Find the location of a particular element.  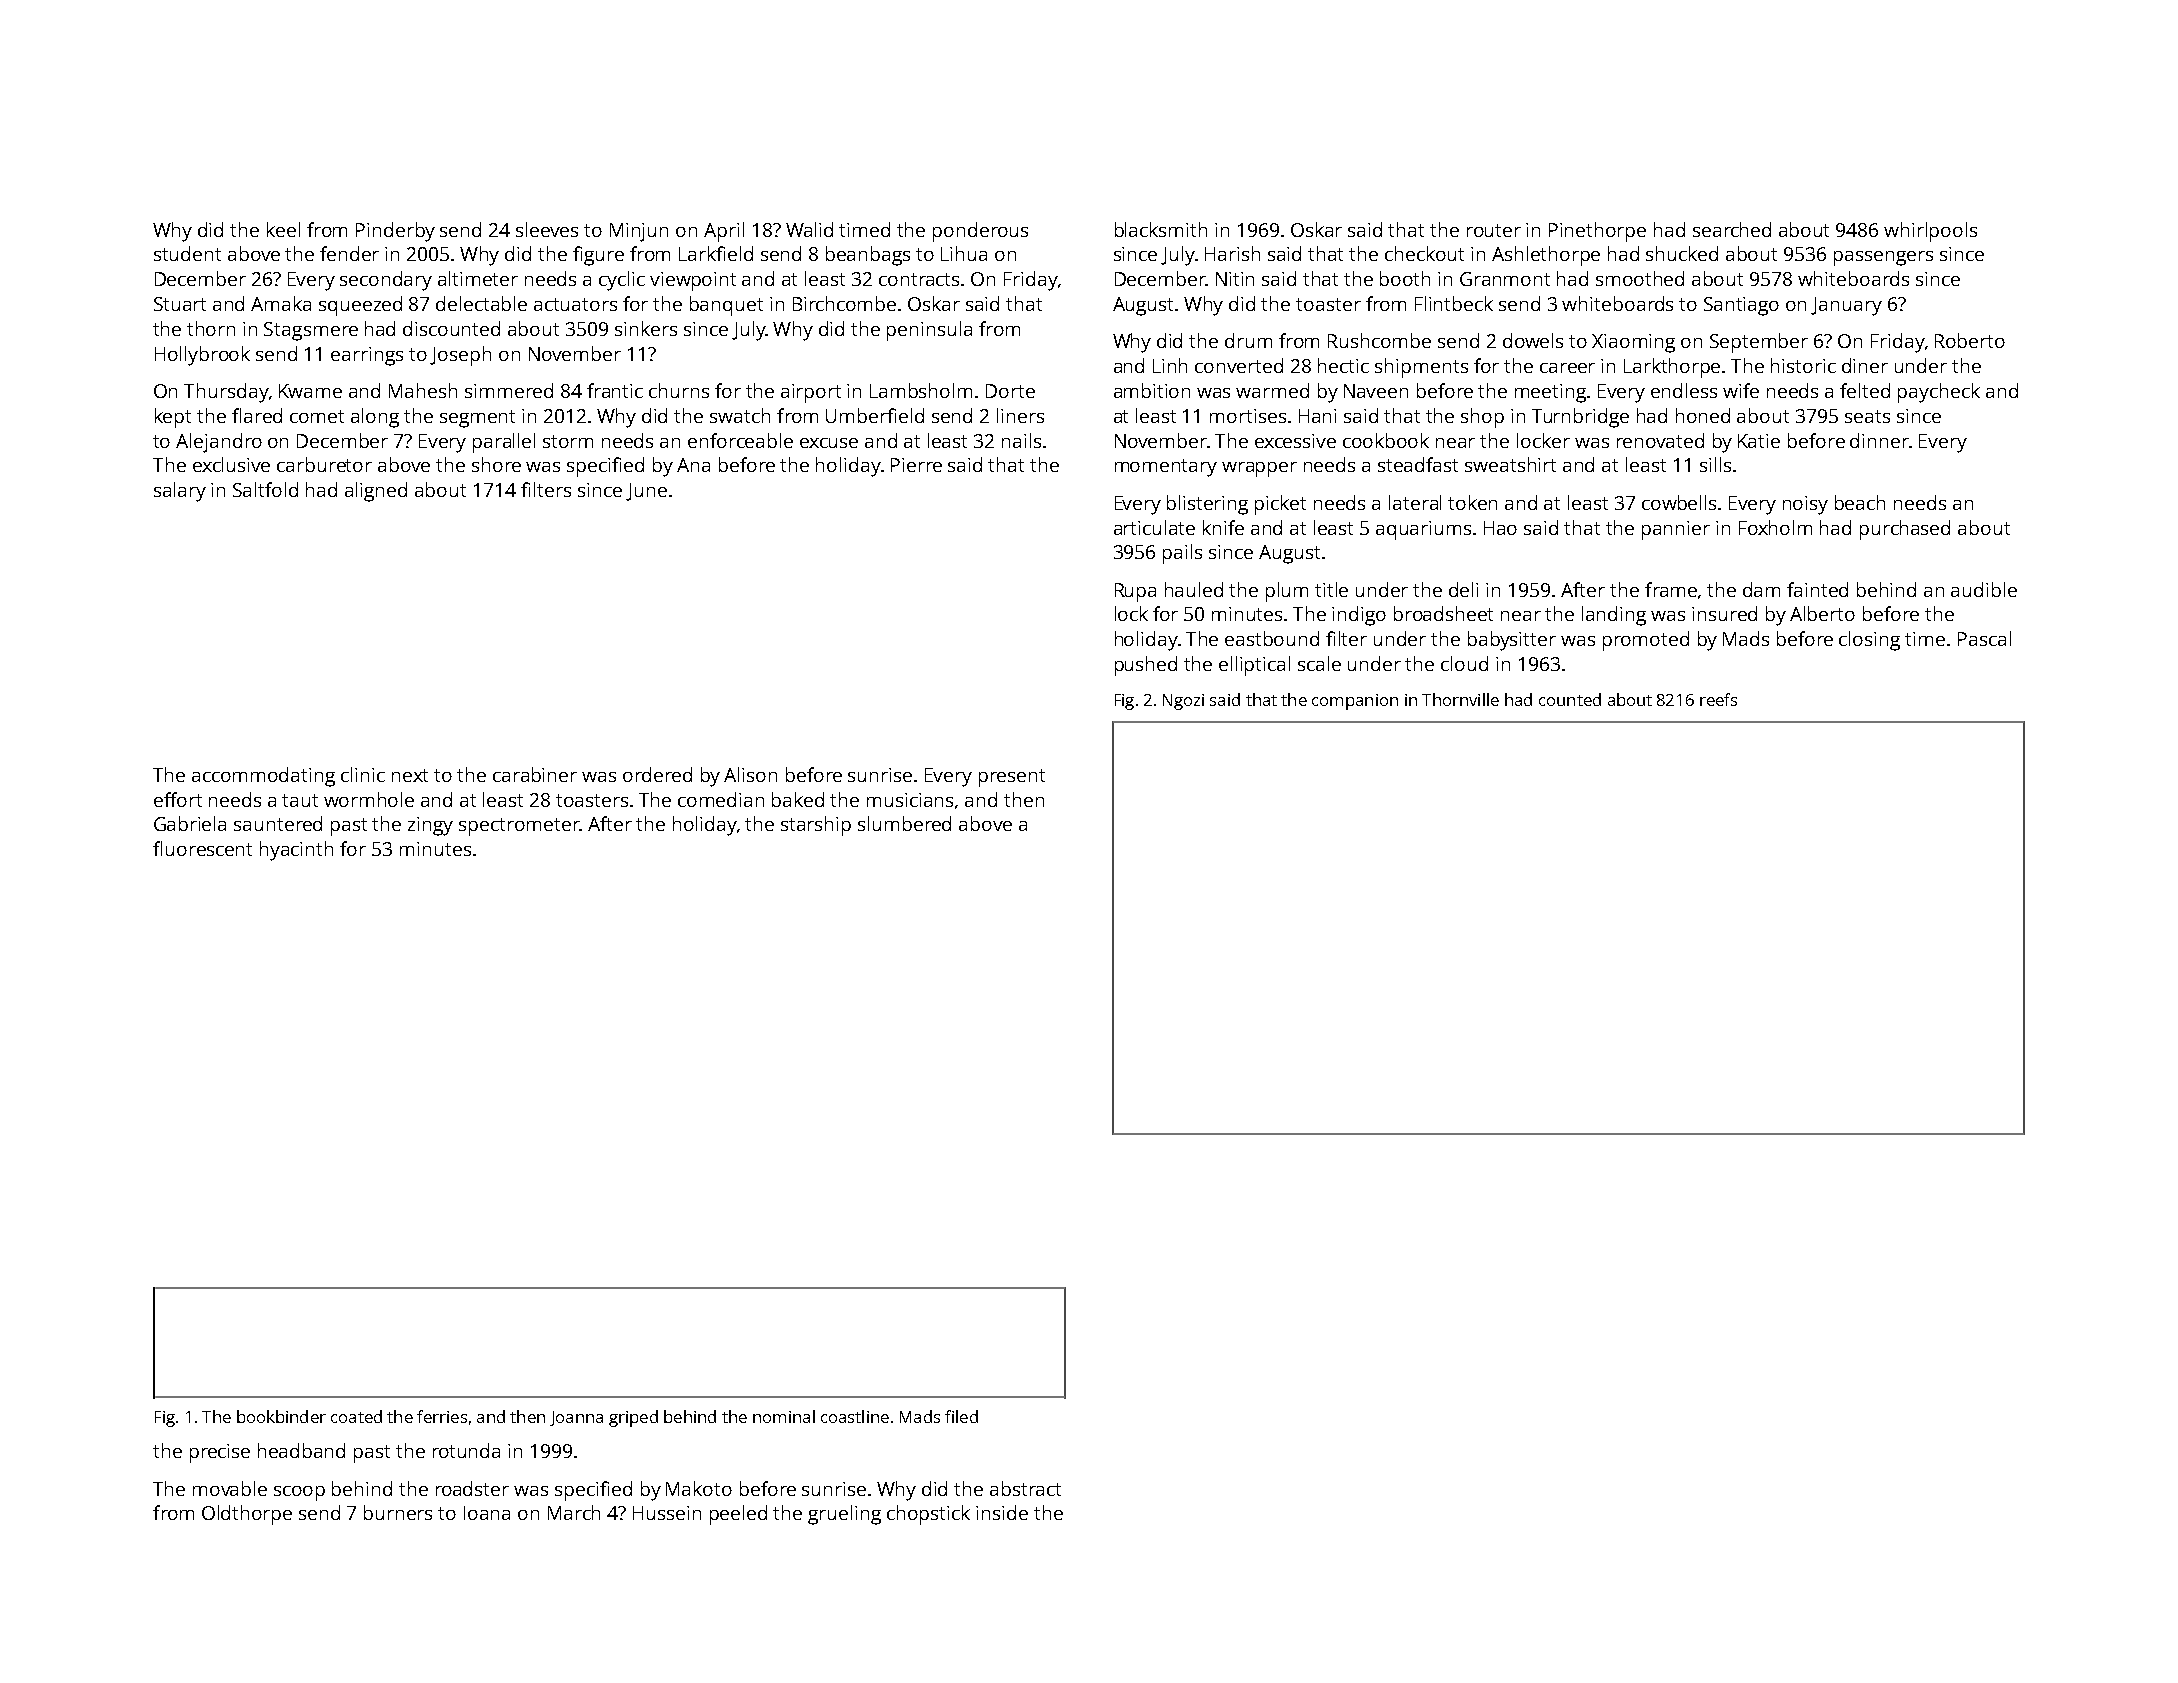

present is located at coordinates (1012, 778).
